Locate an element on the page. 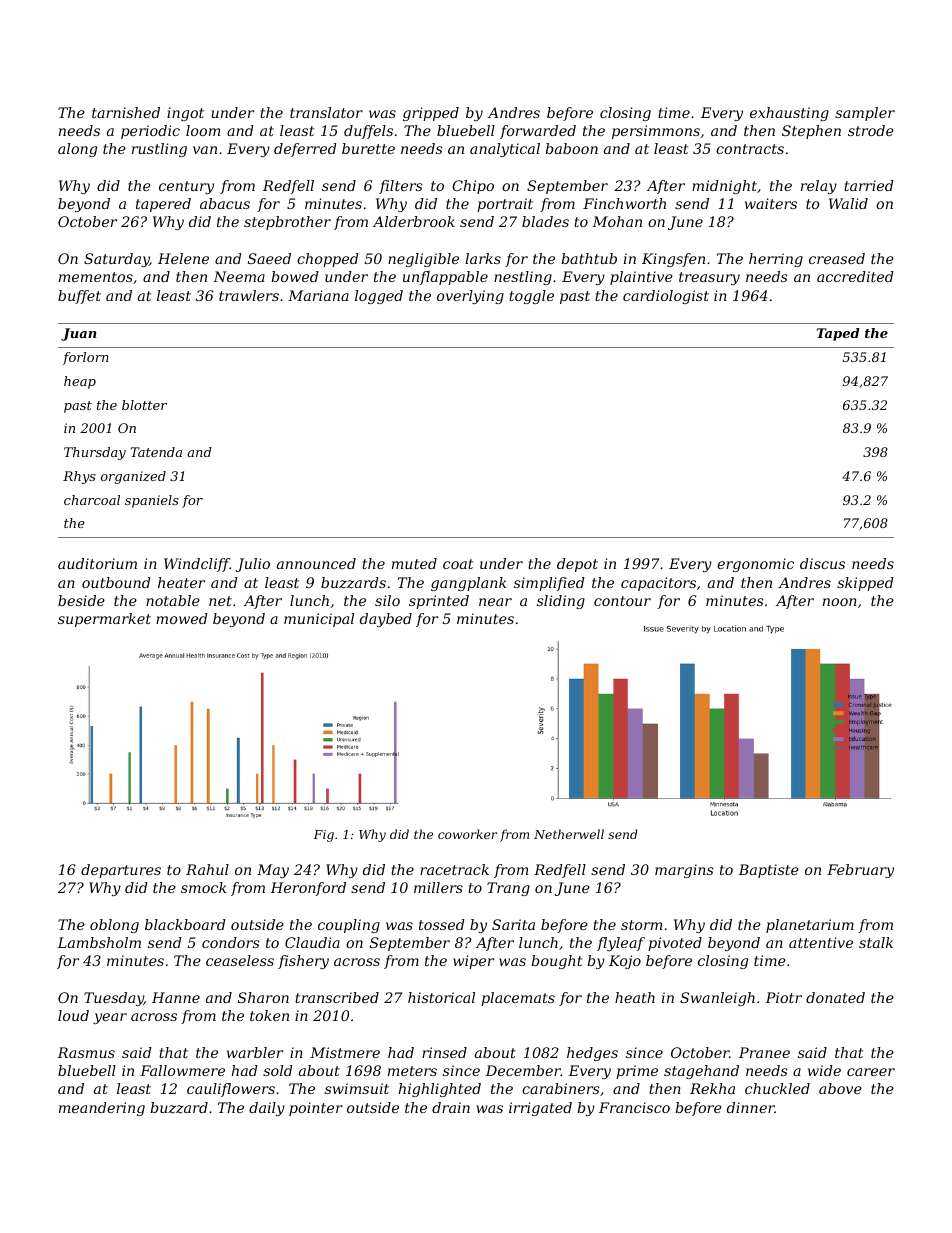 The height and width of the page is (1233, 952). wiper is located at coordinates (473, 962).
